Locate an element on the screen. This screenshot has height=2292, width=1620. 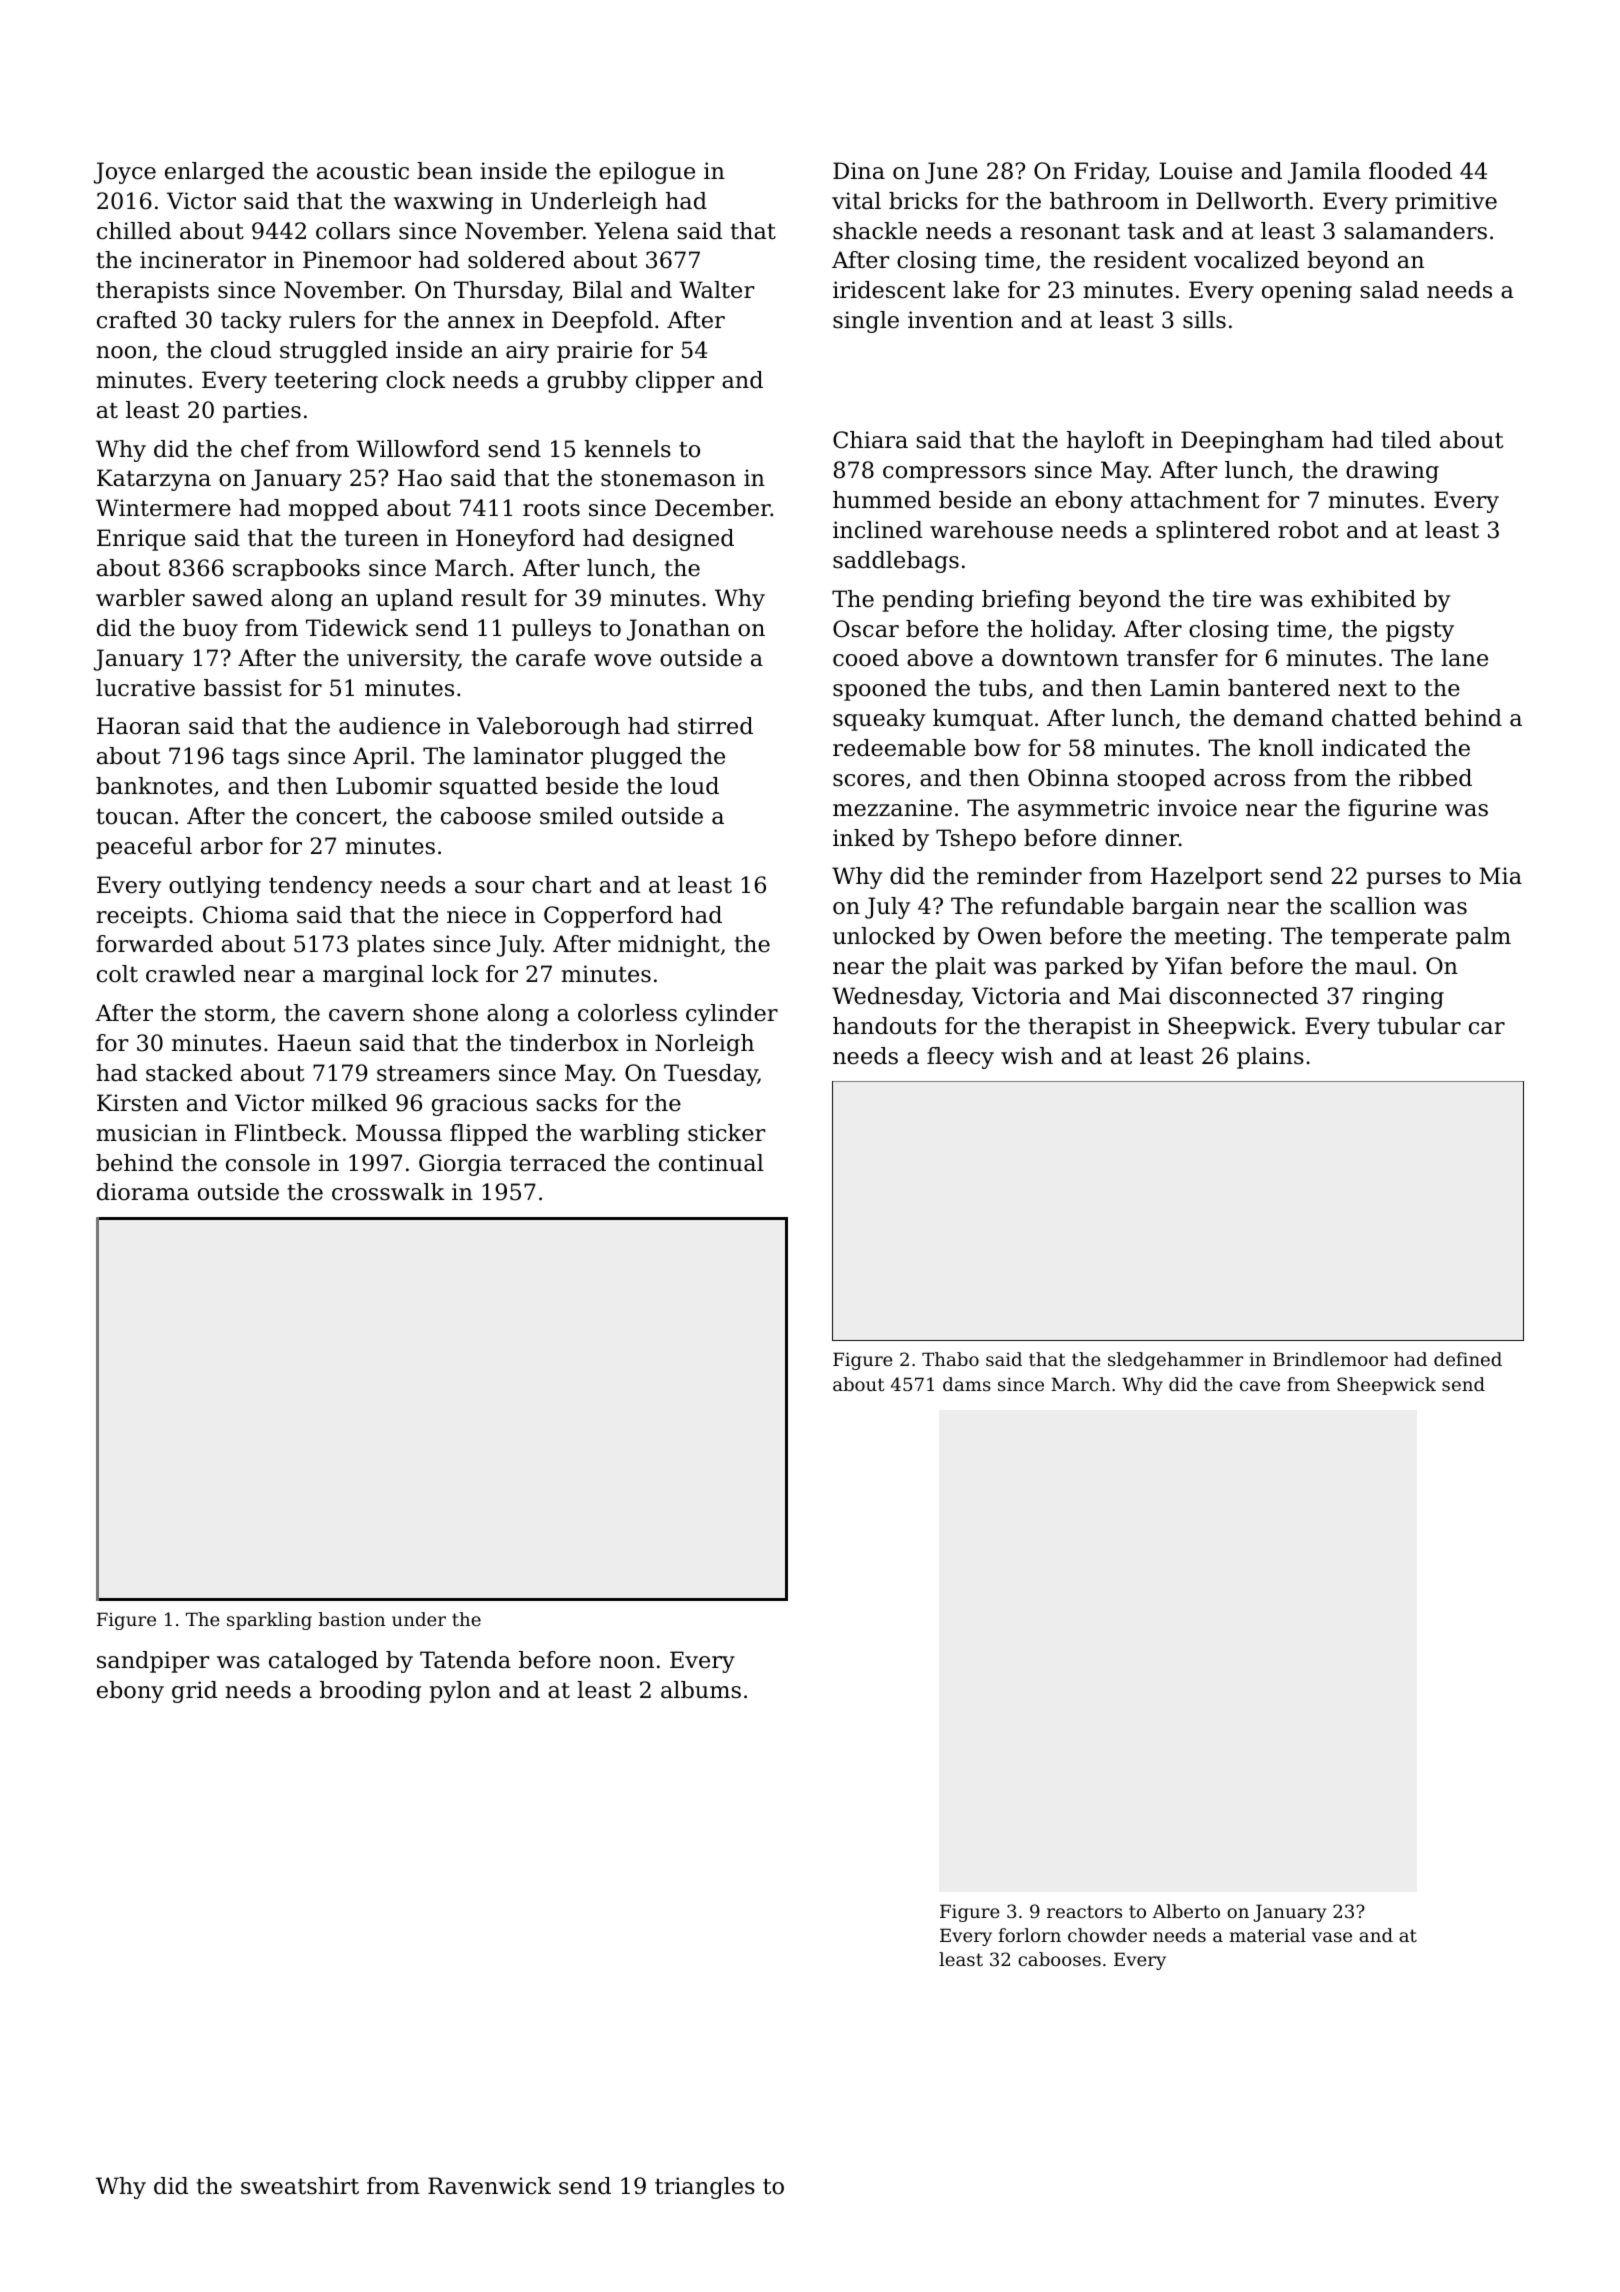
material is located at coordinates (1267, 1935).
